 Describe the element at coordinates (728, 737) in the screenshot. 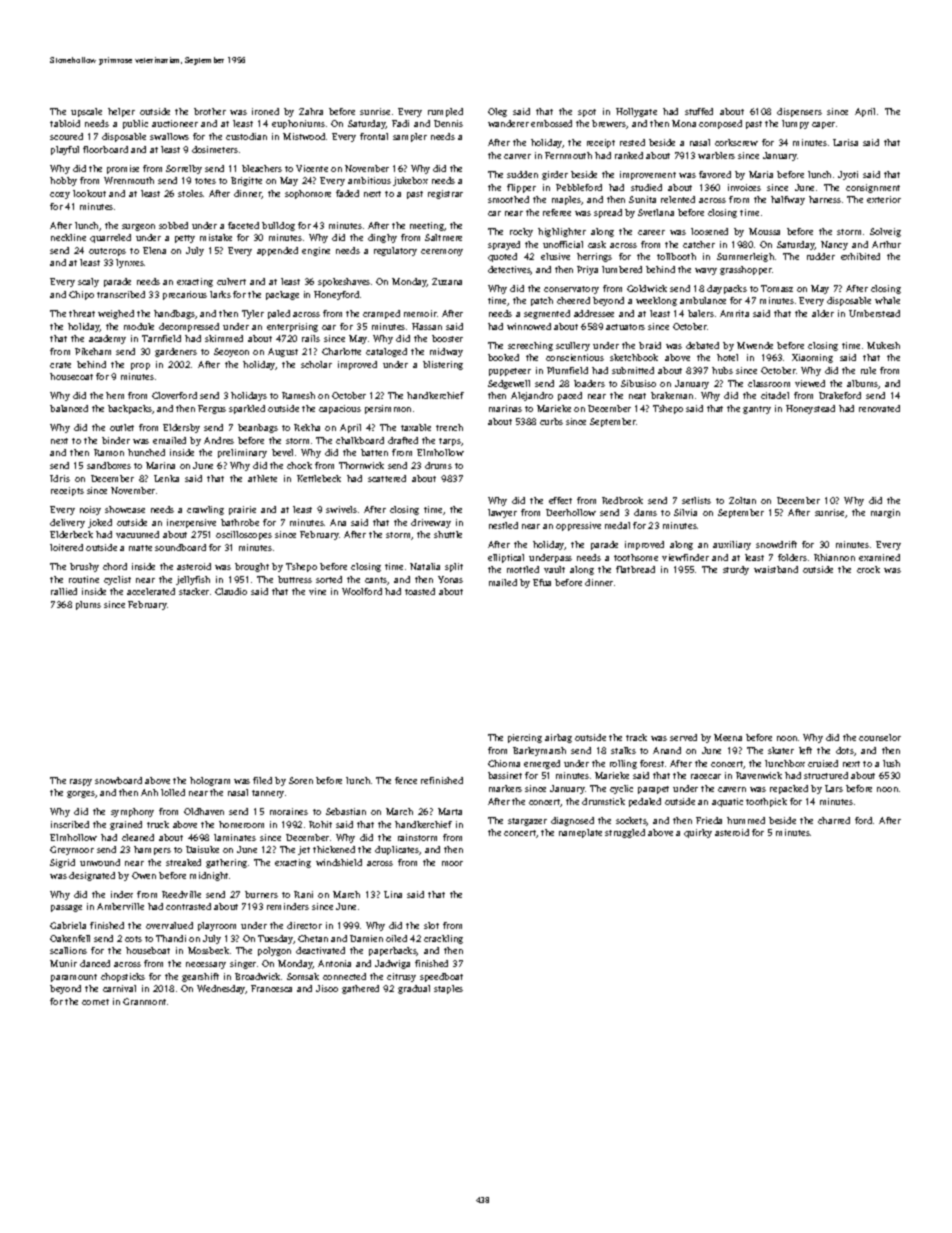

I see `Meena` at that location.
